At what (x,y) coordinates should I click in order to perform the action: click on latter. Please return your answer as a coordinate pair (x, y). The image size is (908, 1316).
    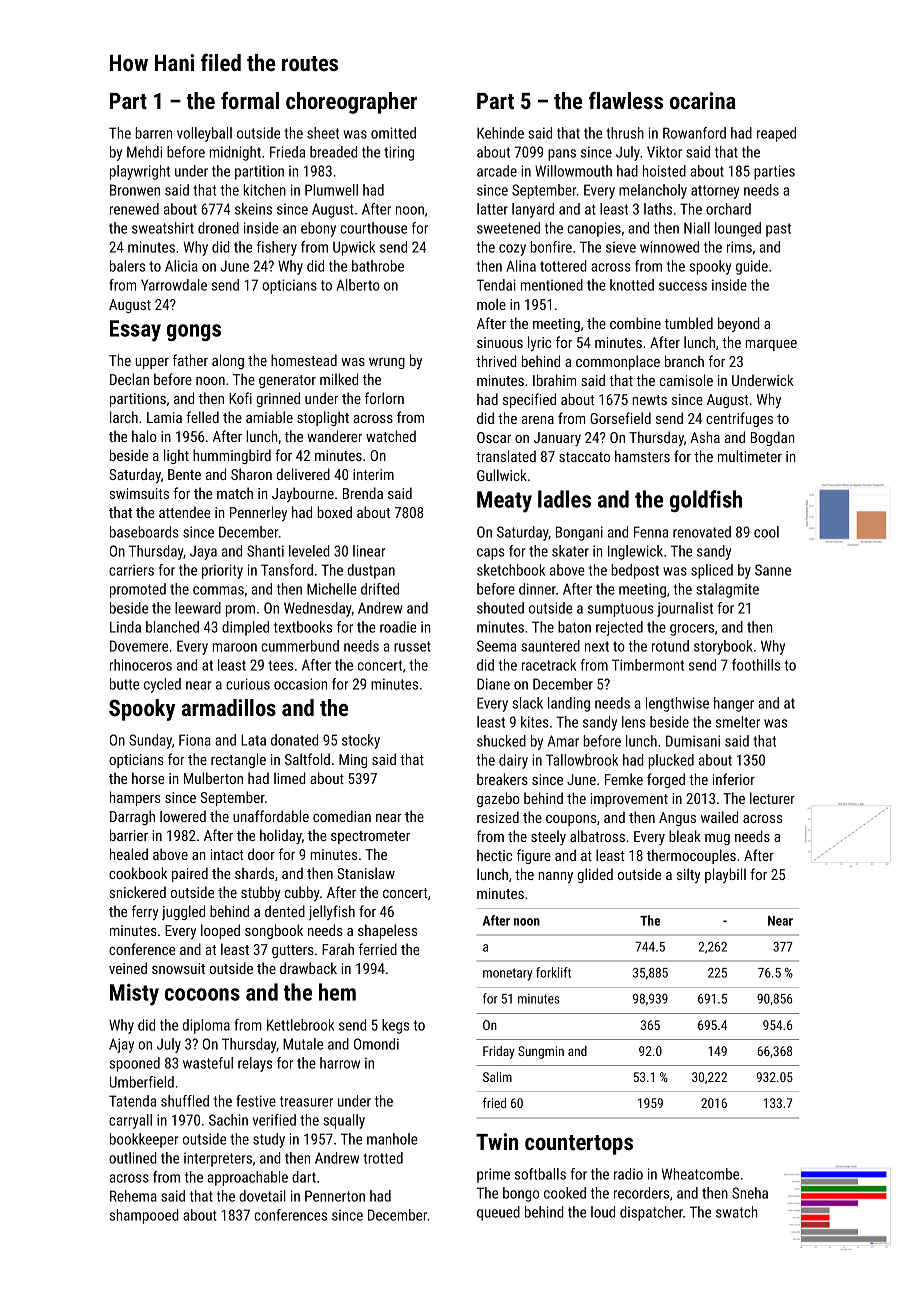
    Looking at the image, I should click on (492, 209).
